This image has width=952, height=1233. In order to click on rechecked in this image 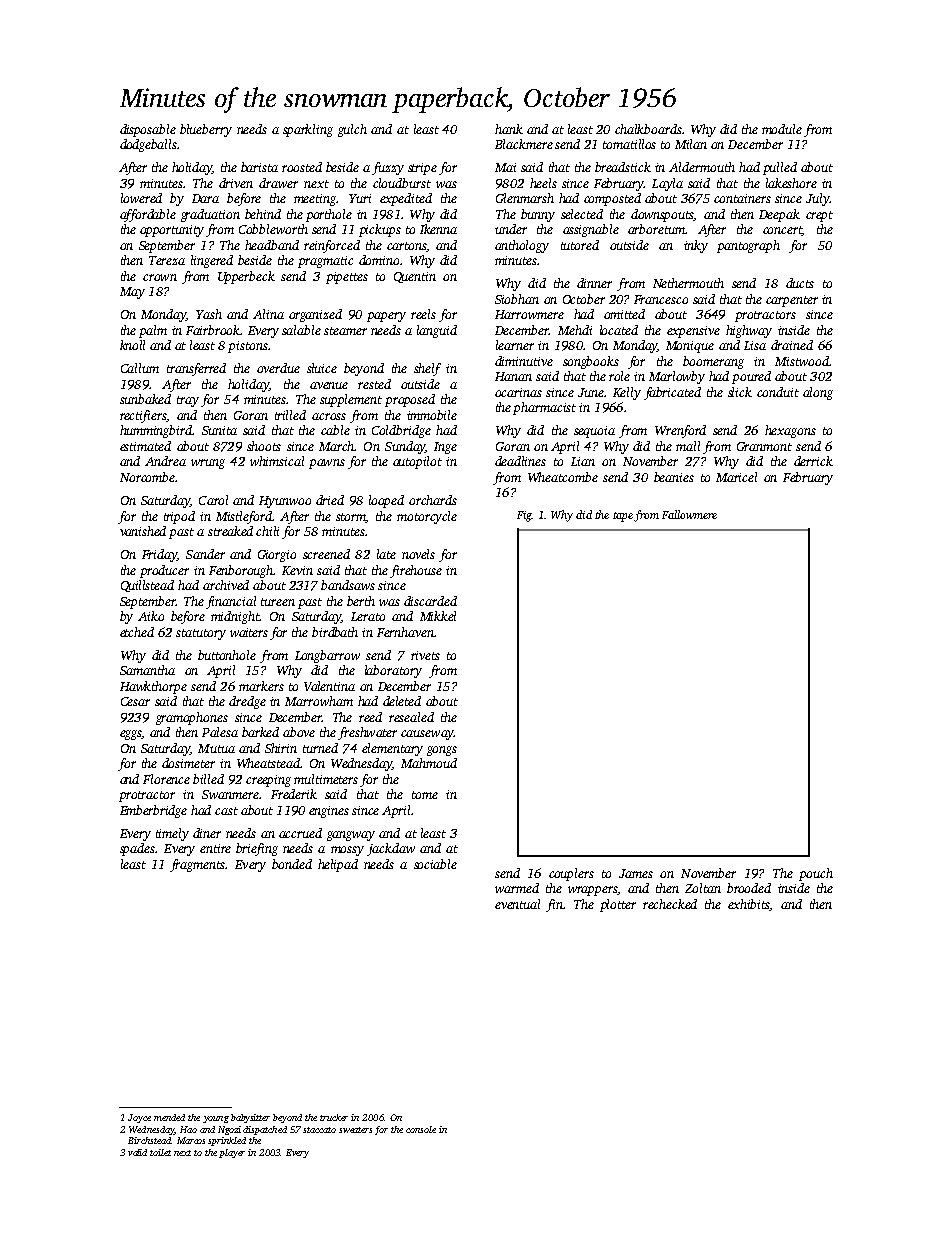, I will do `click(670, 904)`.
